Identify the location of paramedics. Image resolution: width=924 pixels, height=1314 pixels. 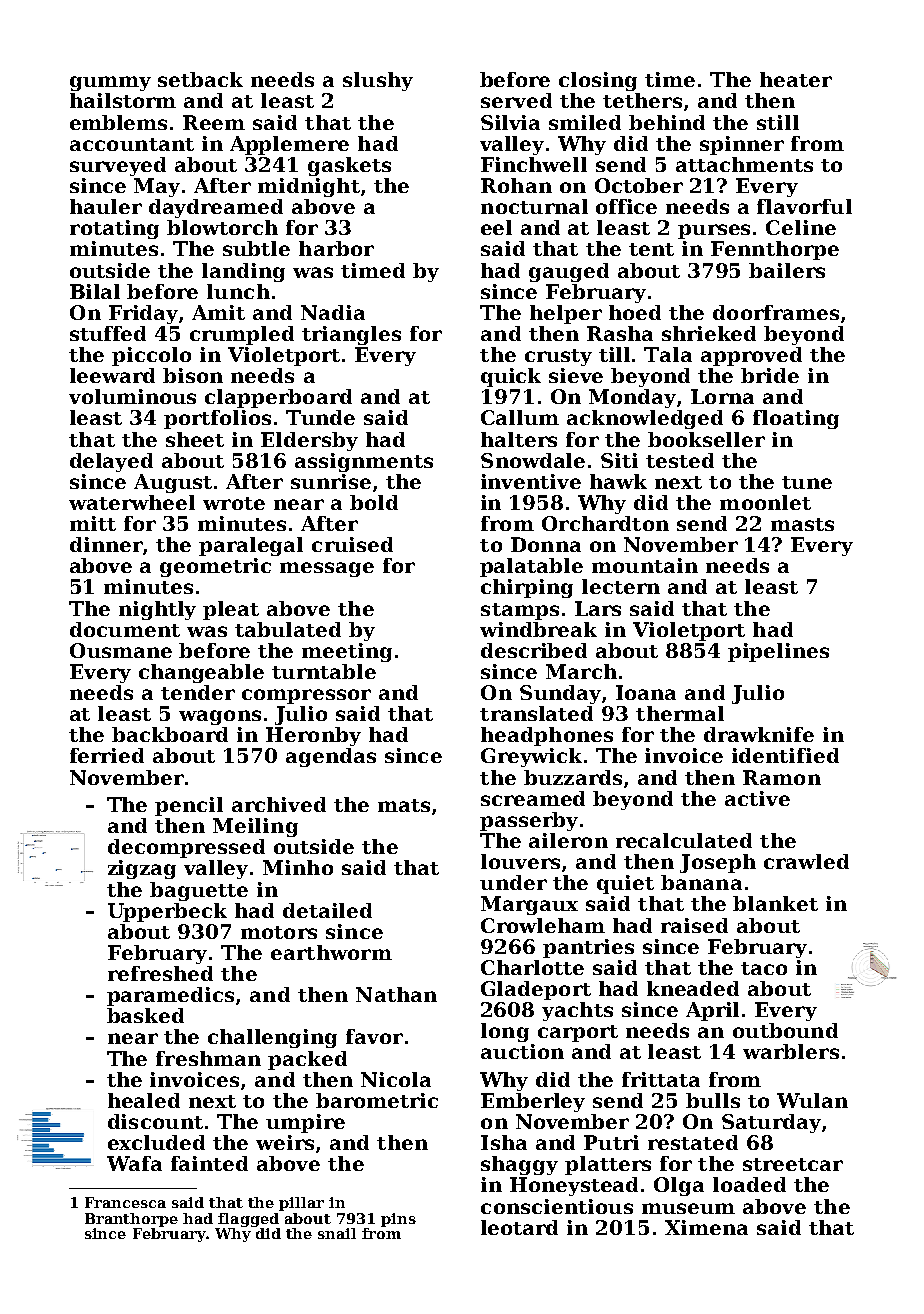
(170, 996).
